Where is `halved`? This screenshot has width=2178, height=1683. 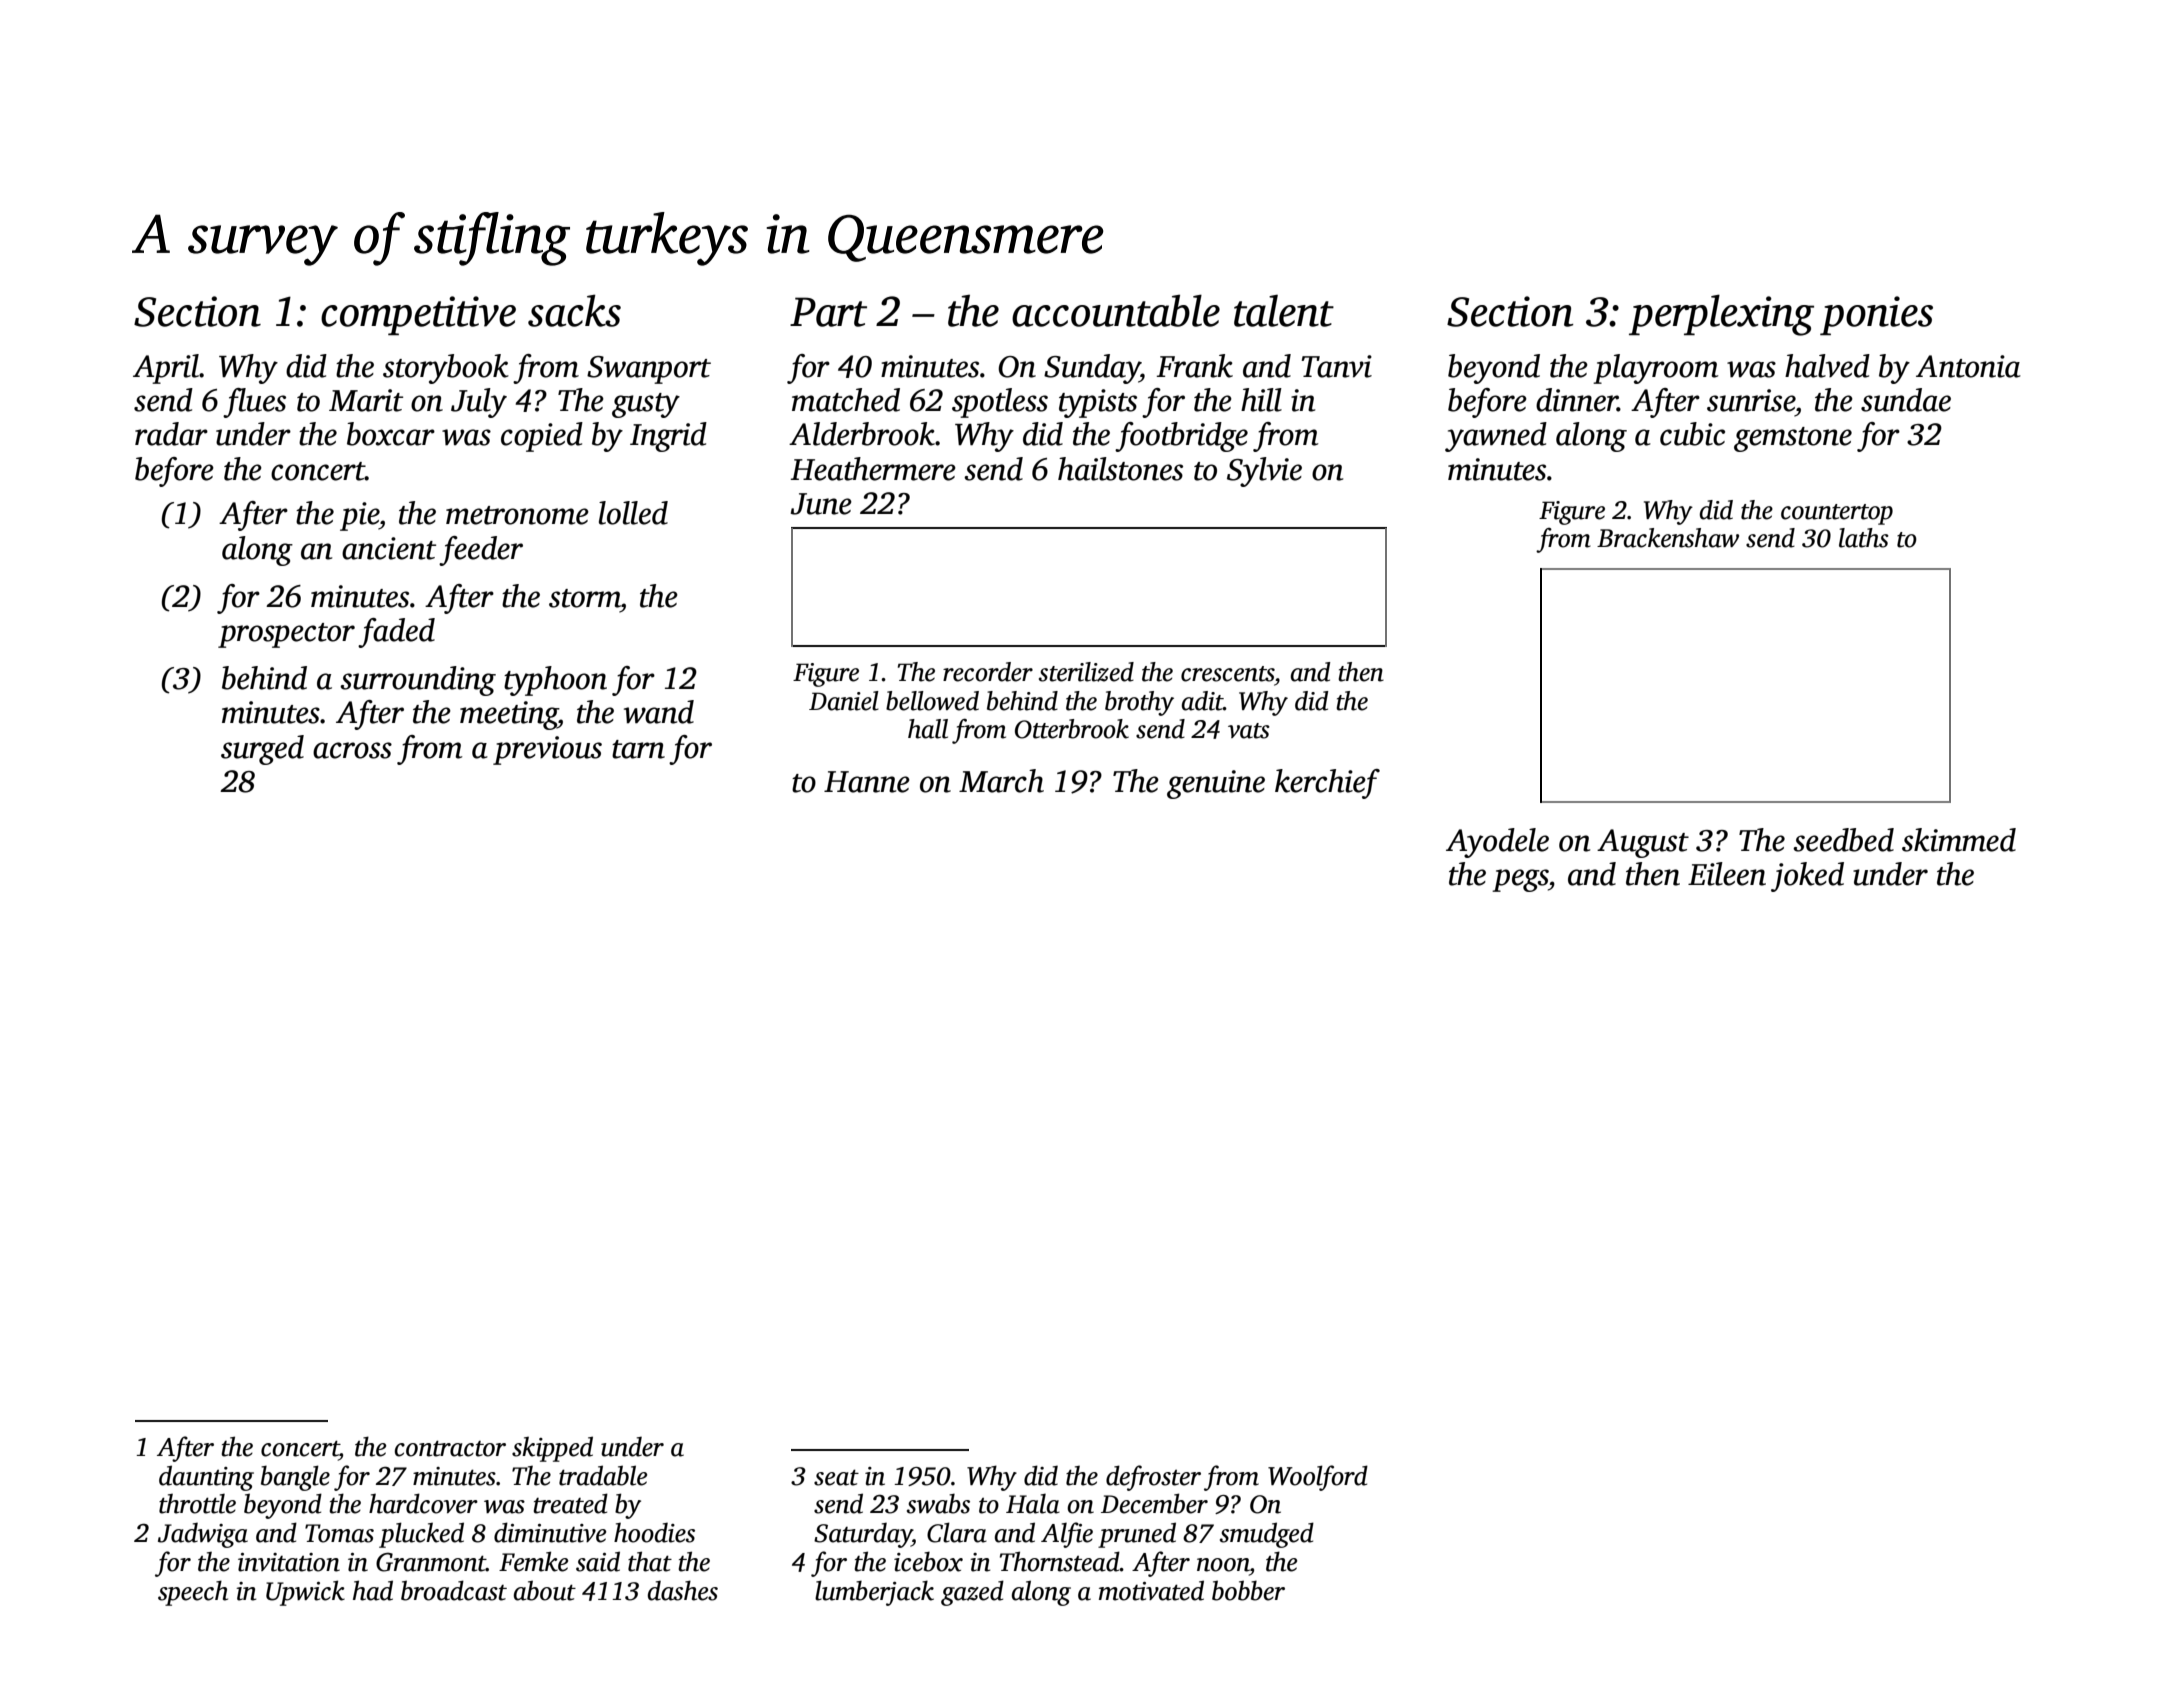 halved is located at coordinates (1827, 366).
